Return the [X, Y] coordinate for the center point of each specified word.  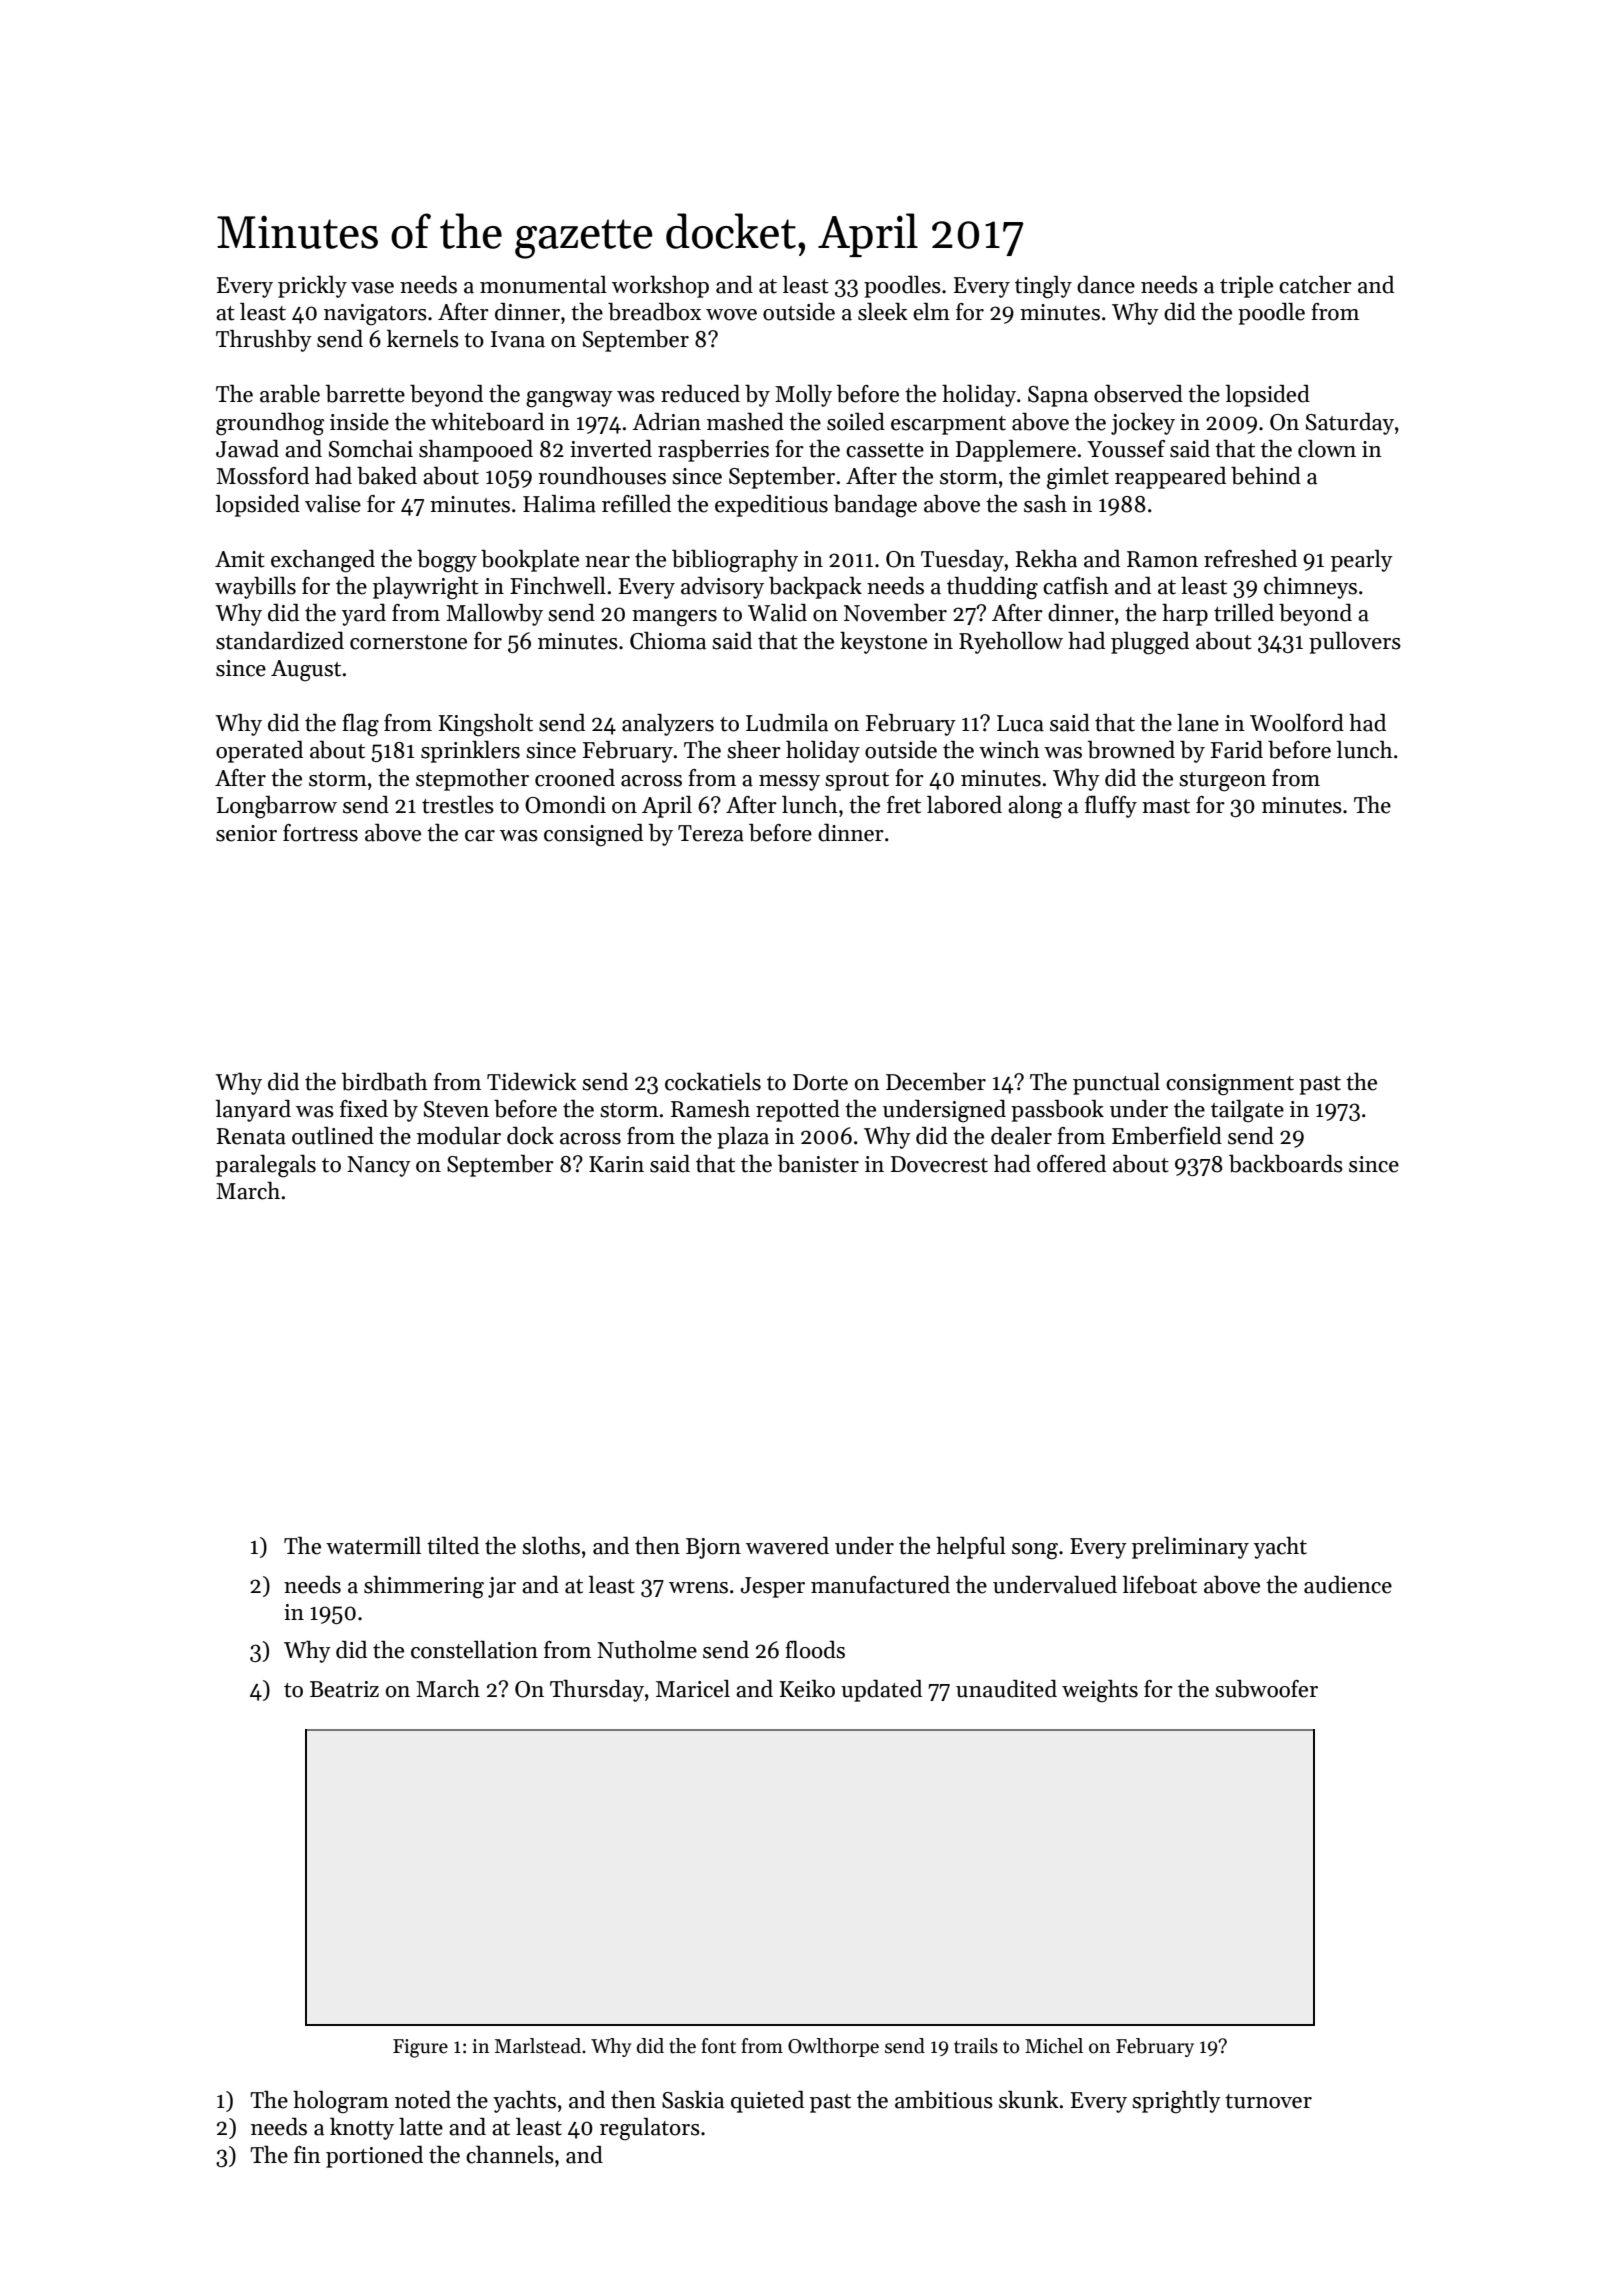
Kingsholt [486, 725]
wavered [787, 1546]
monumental [543, 285]
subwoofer [1266, 1689]
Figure [420, 2048]
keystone [883, 643]
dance [1106, 285]
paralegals [266, 1166]
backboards [1286, 1164]
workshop [660, 287]
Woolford [1297, 723]
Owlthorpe [833, 2047]
